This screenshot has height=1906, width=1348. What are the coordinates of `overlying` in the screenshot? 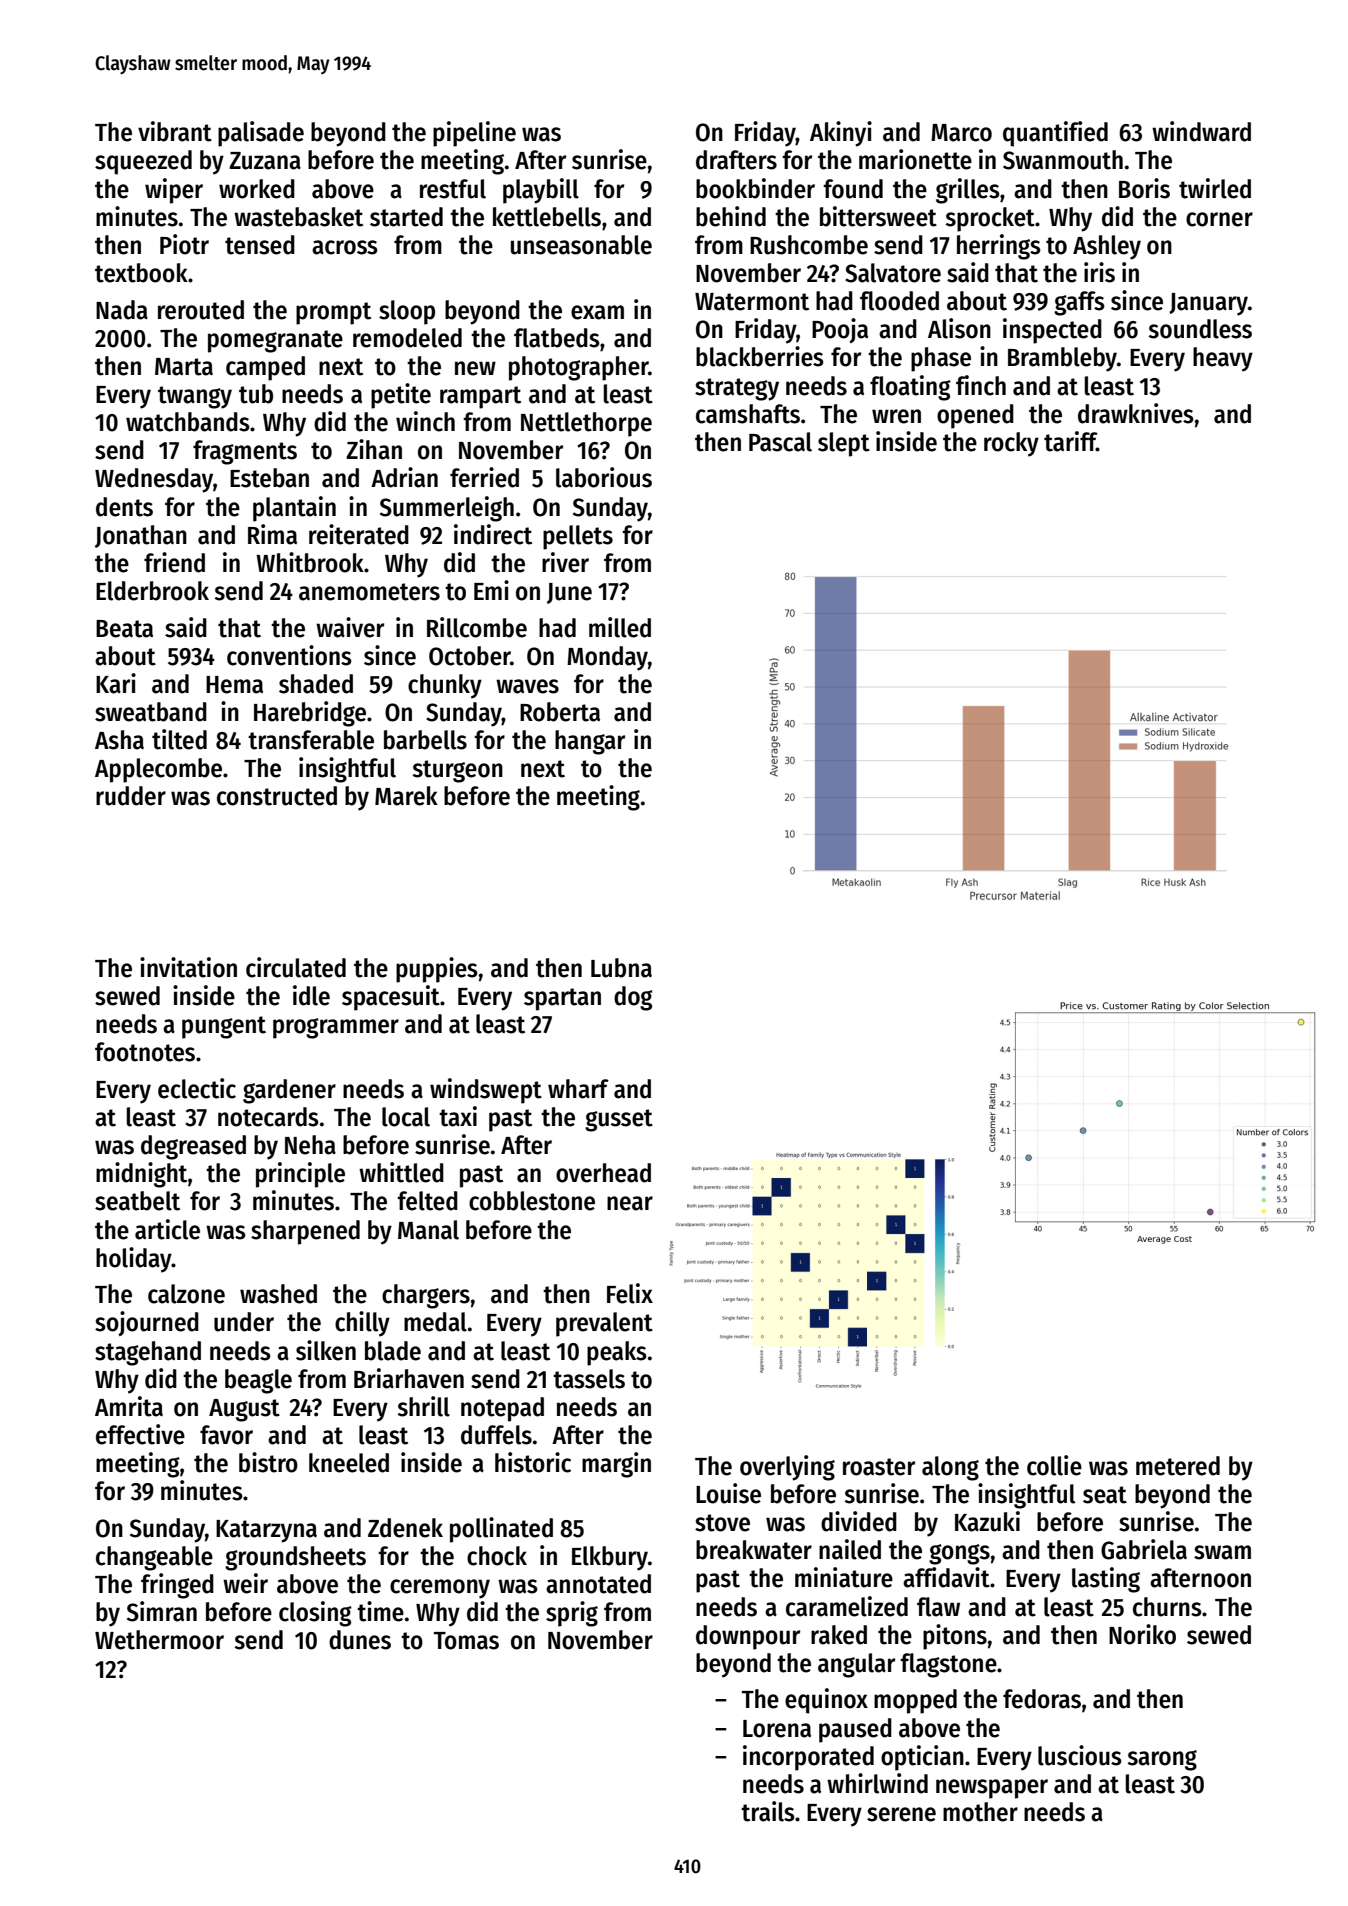 It's located at (787, 1468).
